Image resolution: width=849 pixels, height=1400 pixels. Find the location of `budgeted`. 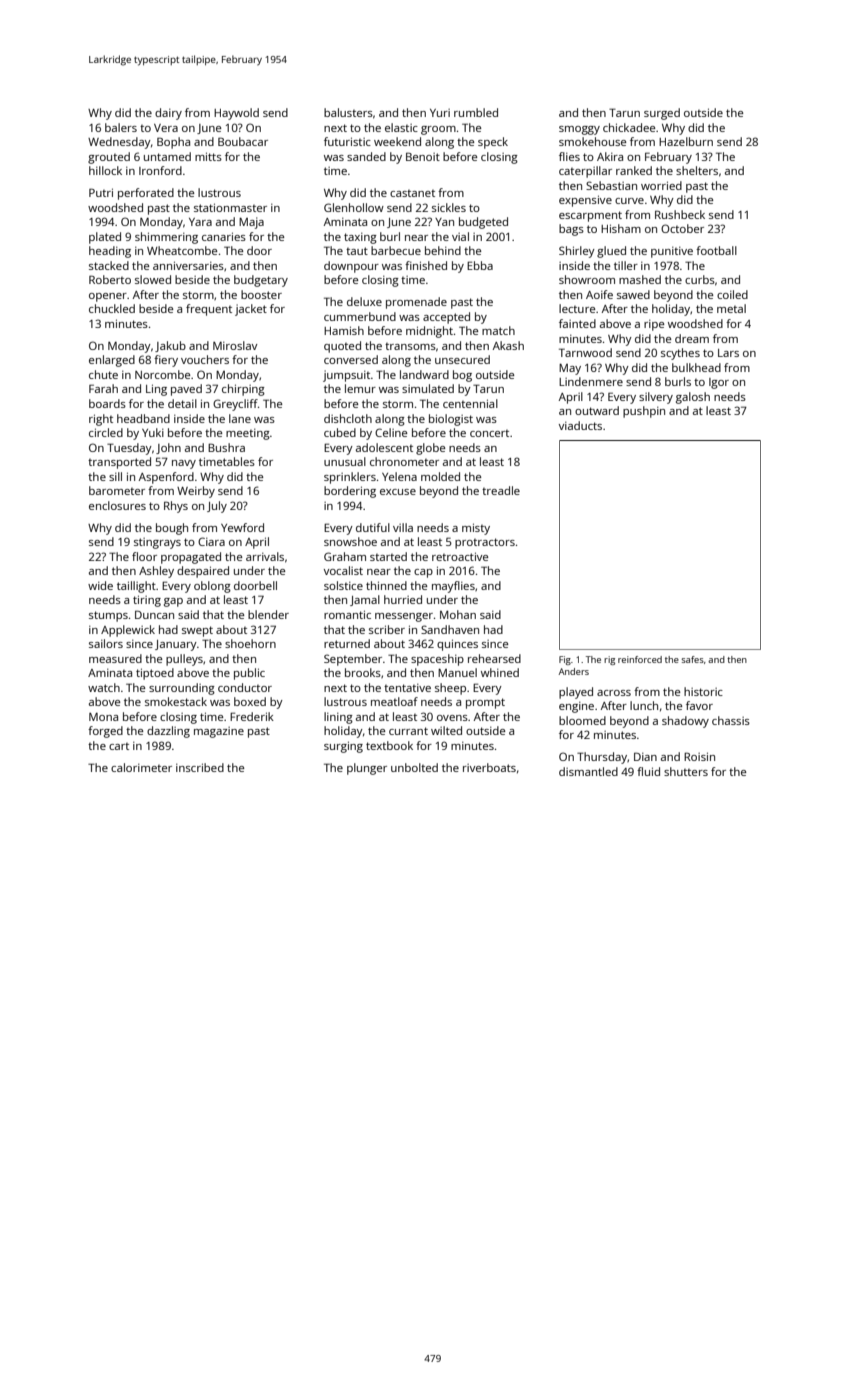

budgeted is located at coordinates (483, 223).
